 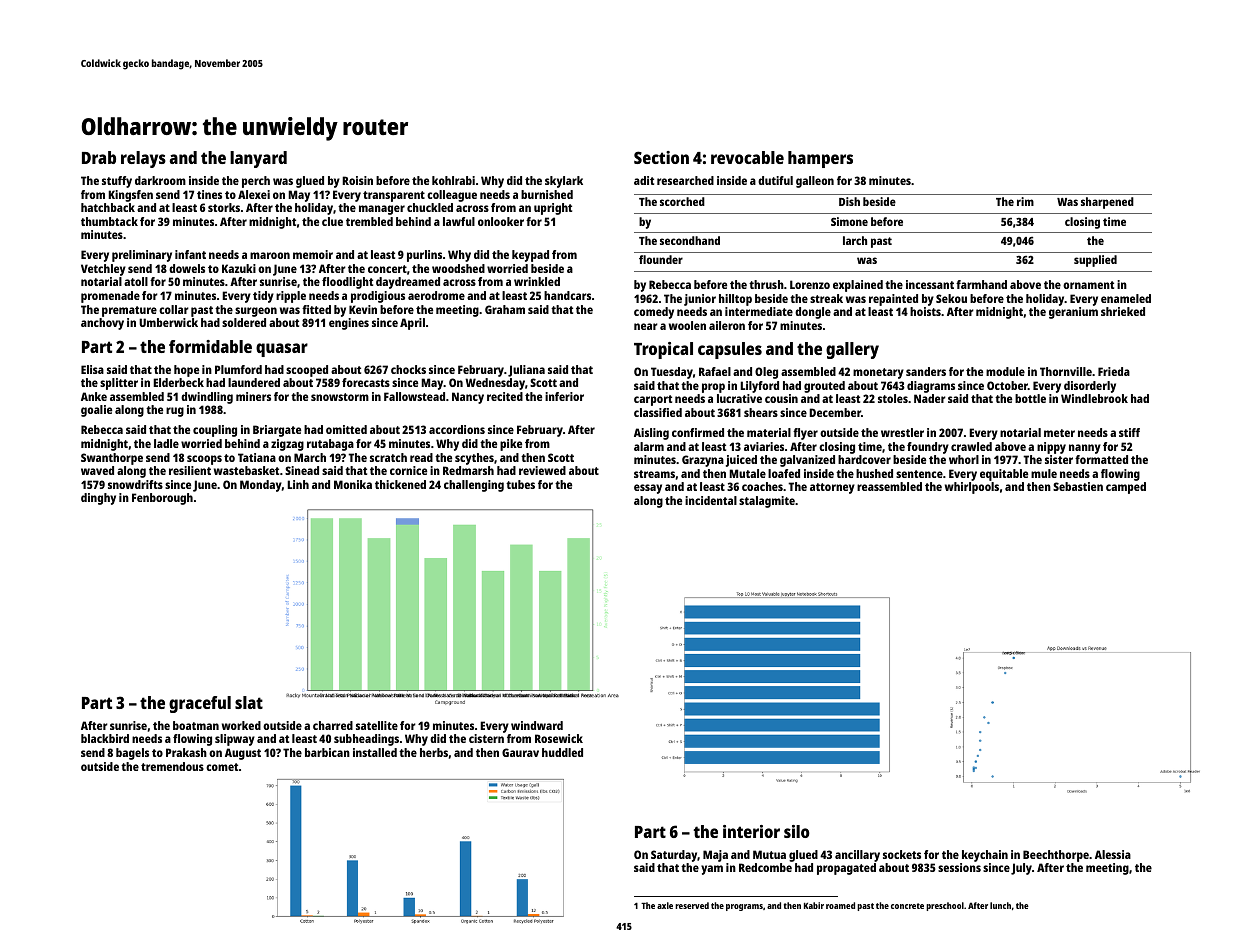 I want to click on lanyard, so click(x=258, y=159).
